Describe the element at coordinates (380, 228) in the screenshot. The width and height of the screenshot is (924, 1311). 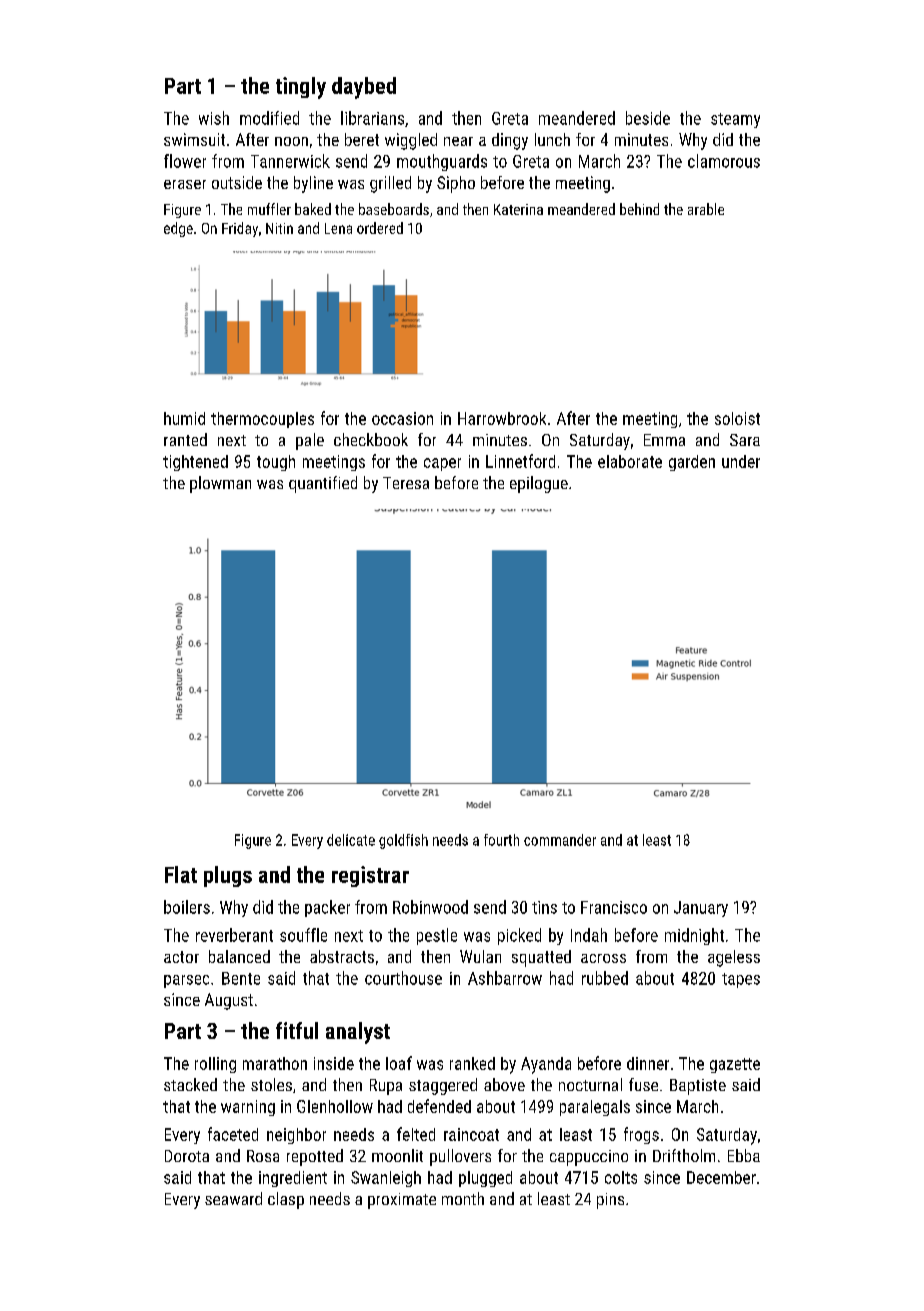
I see `ordered` at that location.
